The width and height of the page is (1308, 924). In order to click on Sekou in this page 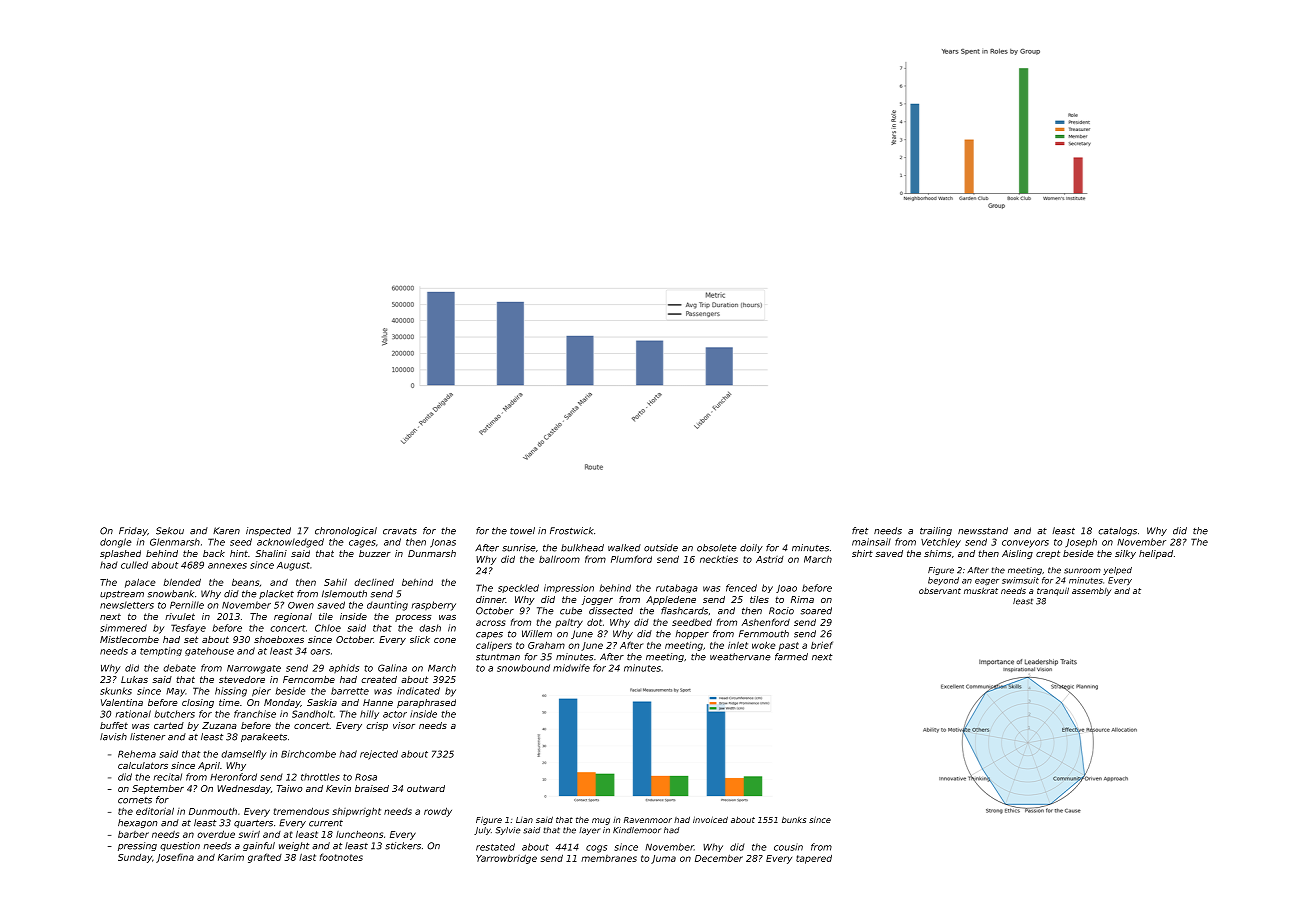, I will do `click(170, 531)`.
